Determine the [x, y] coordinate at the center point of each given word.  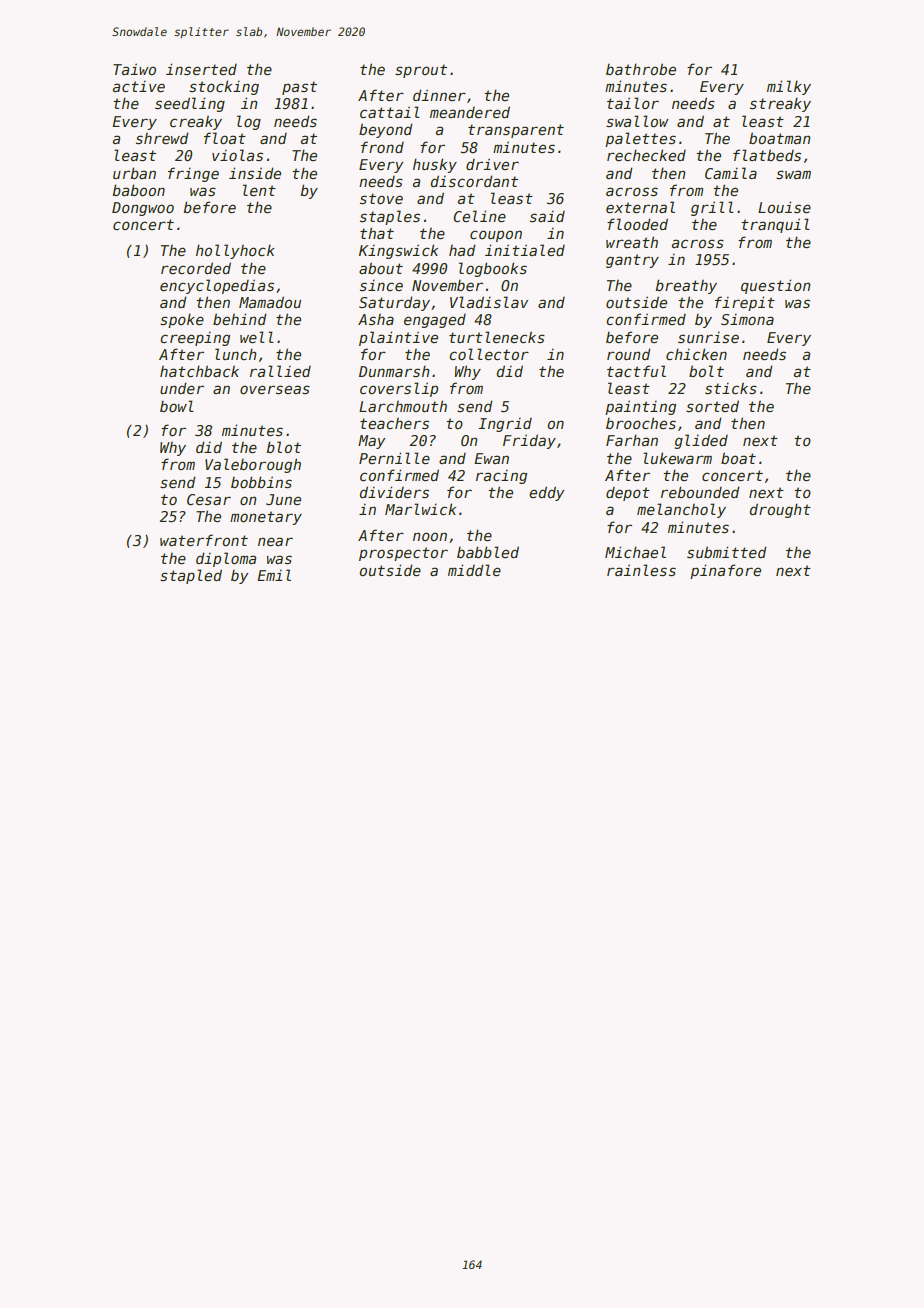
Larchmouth [403, 406]
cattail [390, 112]
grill [712, 208]
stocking [224, 87]
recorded [196, 268]
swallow [637, 121]
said [547, 216]
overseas [275, 389]
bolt [706, 371]
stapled [191, 576]
